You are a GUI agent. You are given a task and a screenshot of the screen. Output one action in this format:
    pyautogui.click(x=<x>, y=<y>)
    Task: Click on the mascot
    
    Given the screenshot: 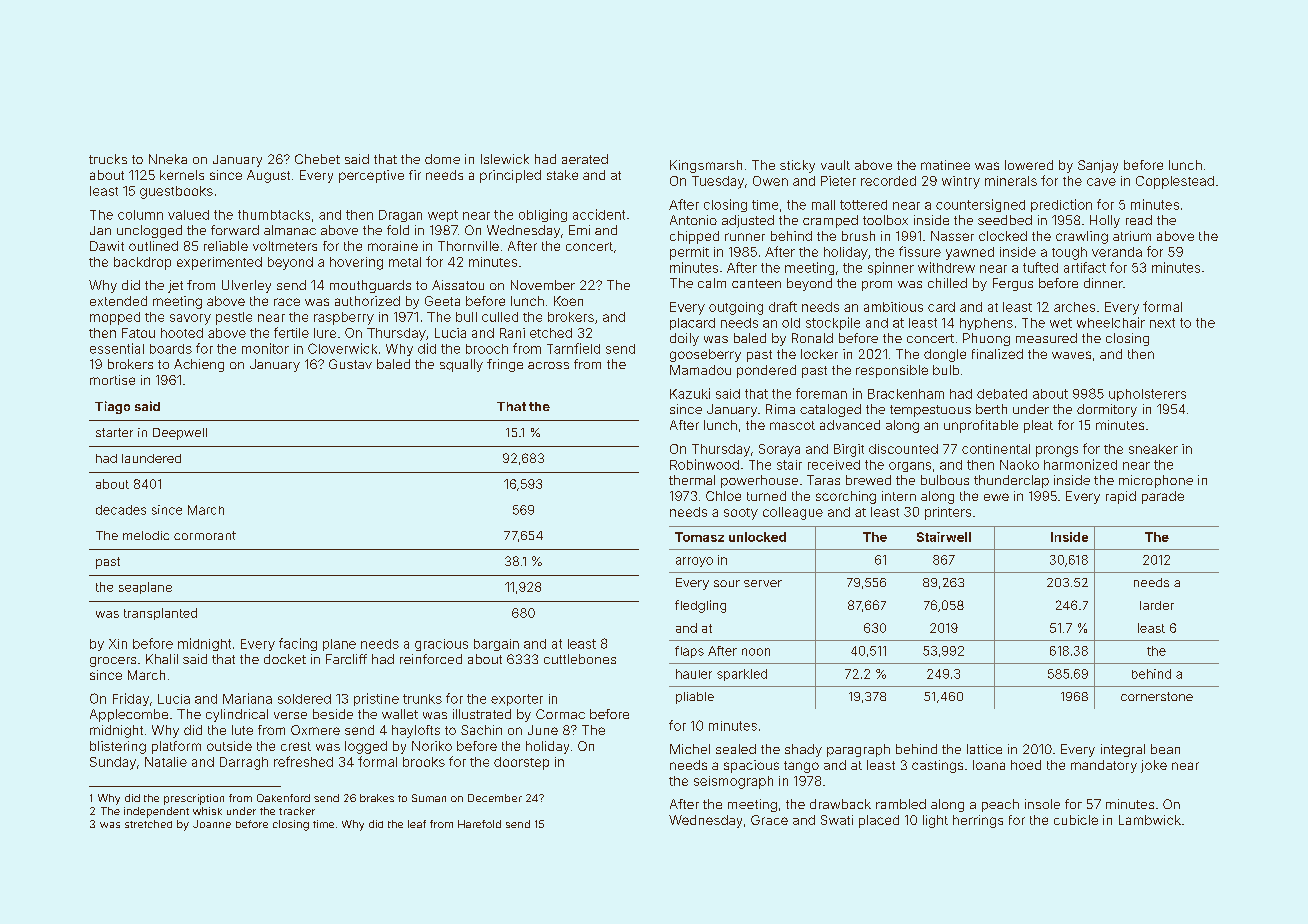 What is the action you would take?
    pyautogui.click(x=792, y=425)
